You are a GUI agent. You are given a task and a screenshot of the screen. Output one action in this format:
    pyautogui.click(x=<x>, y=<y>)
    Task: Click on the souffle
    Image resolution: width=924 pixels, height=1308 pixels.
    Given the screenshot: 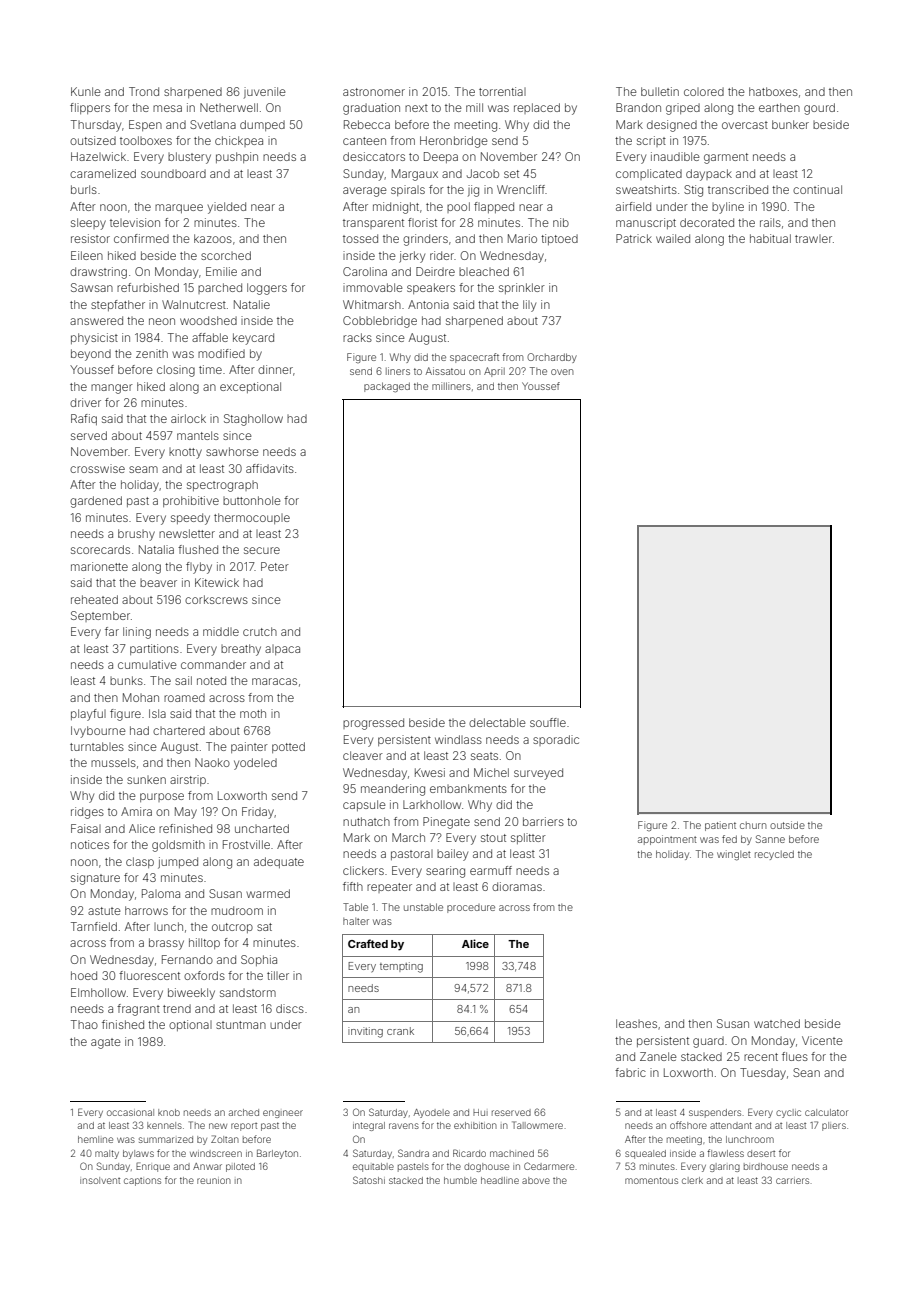 What is the action you would take?
    pyautogui.click(x=548, y=722)
